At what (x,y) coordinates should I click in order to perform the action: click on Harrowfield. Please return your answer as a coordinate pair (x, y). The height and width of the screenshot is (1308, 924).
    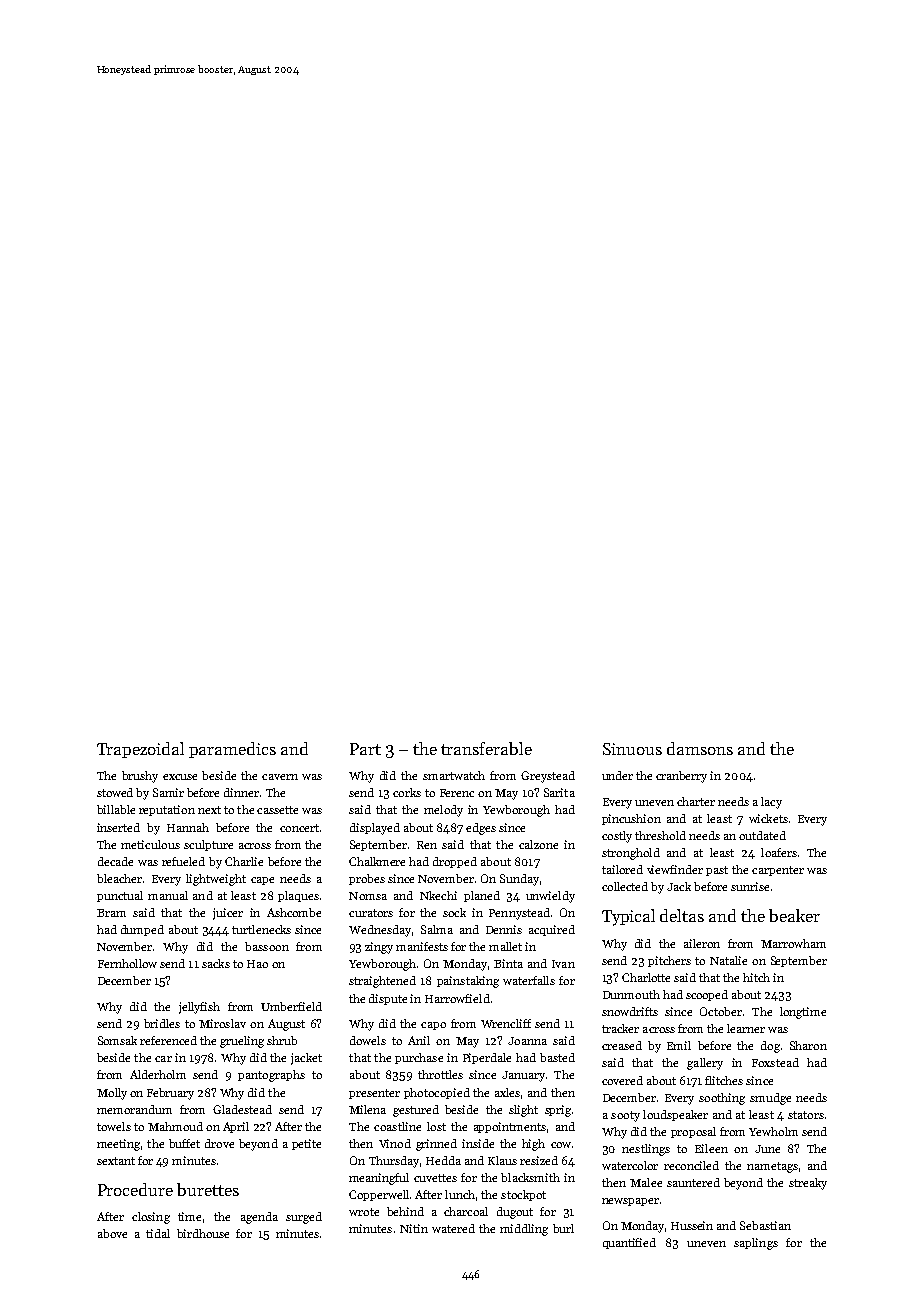
    Looking at the image, I should click on (457, 998).
